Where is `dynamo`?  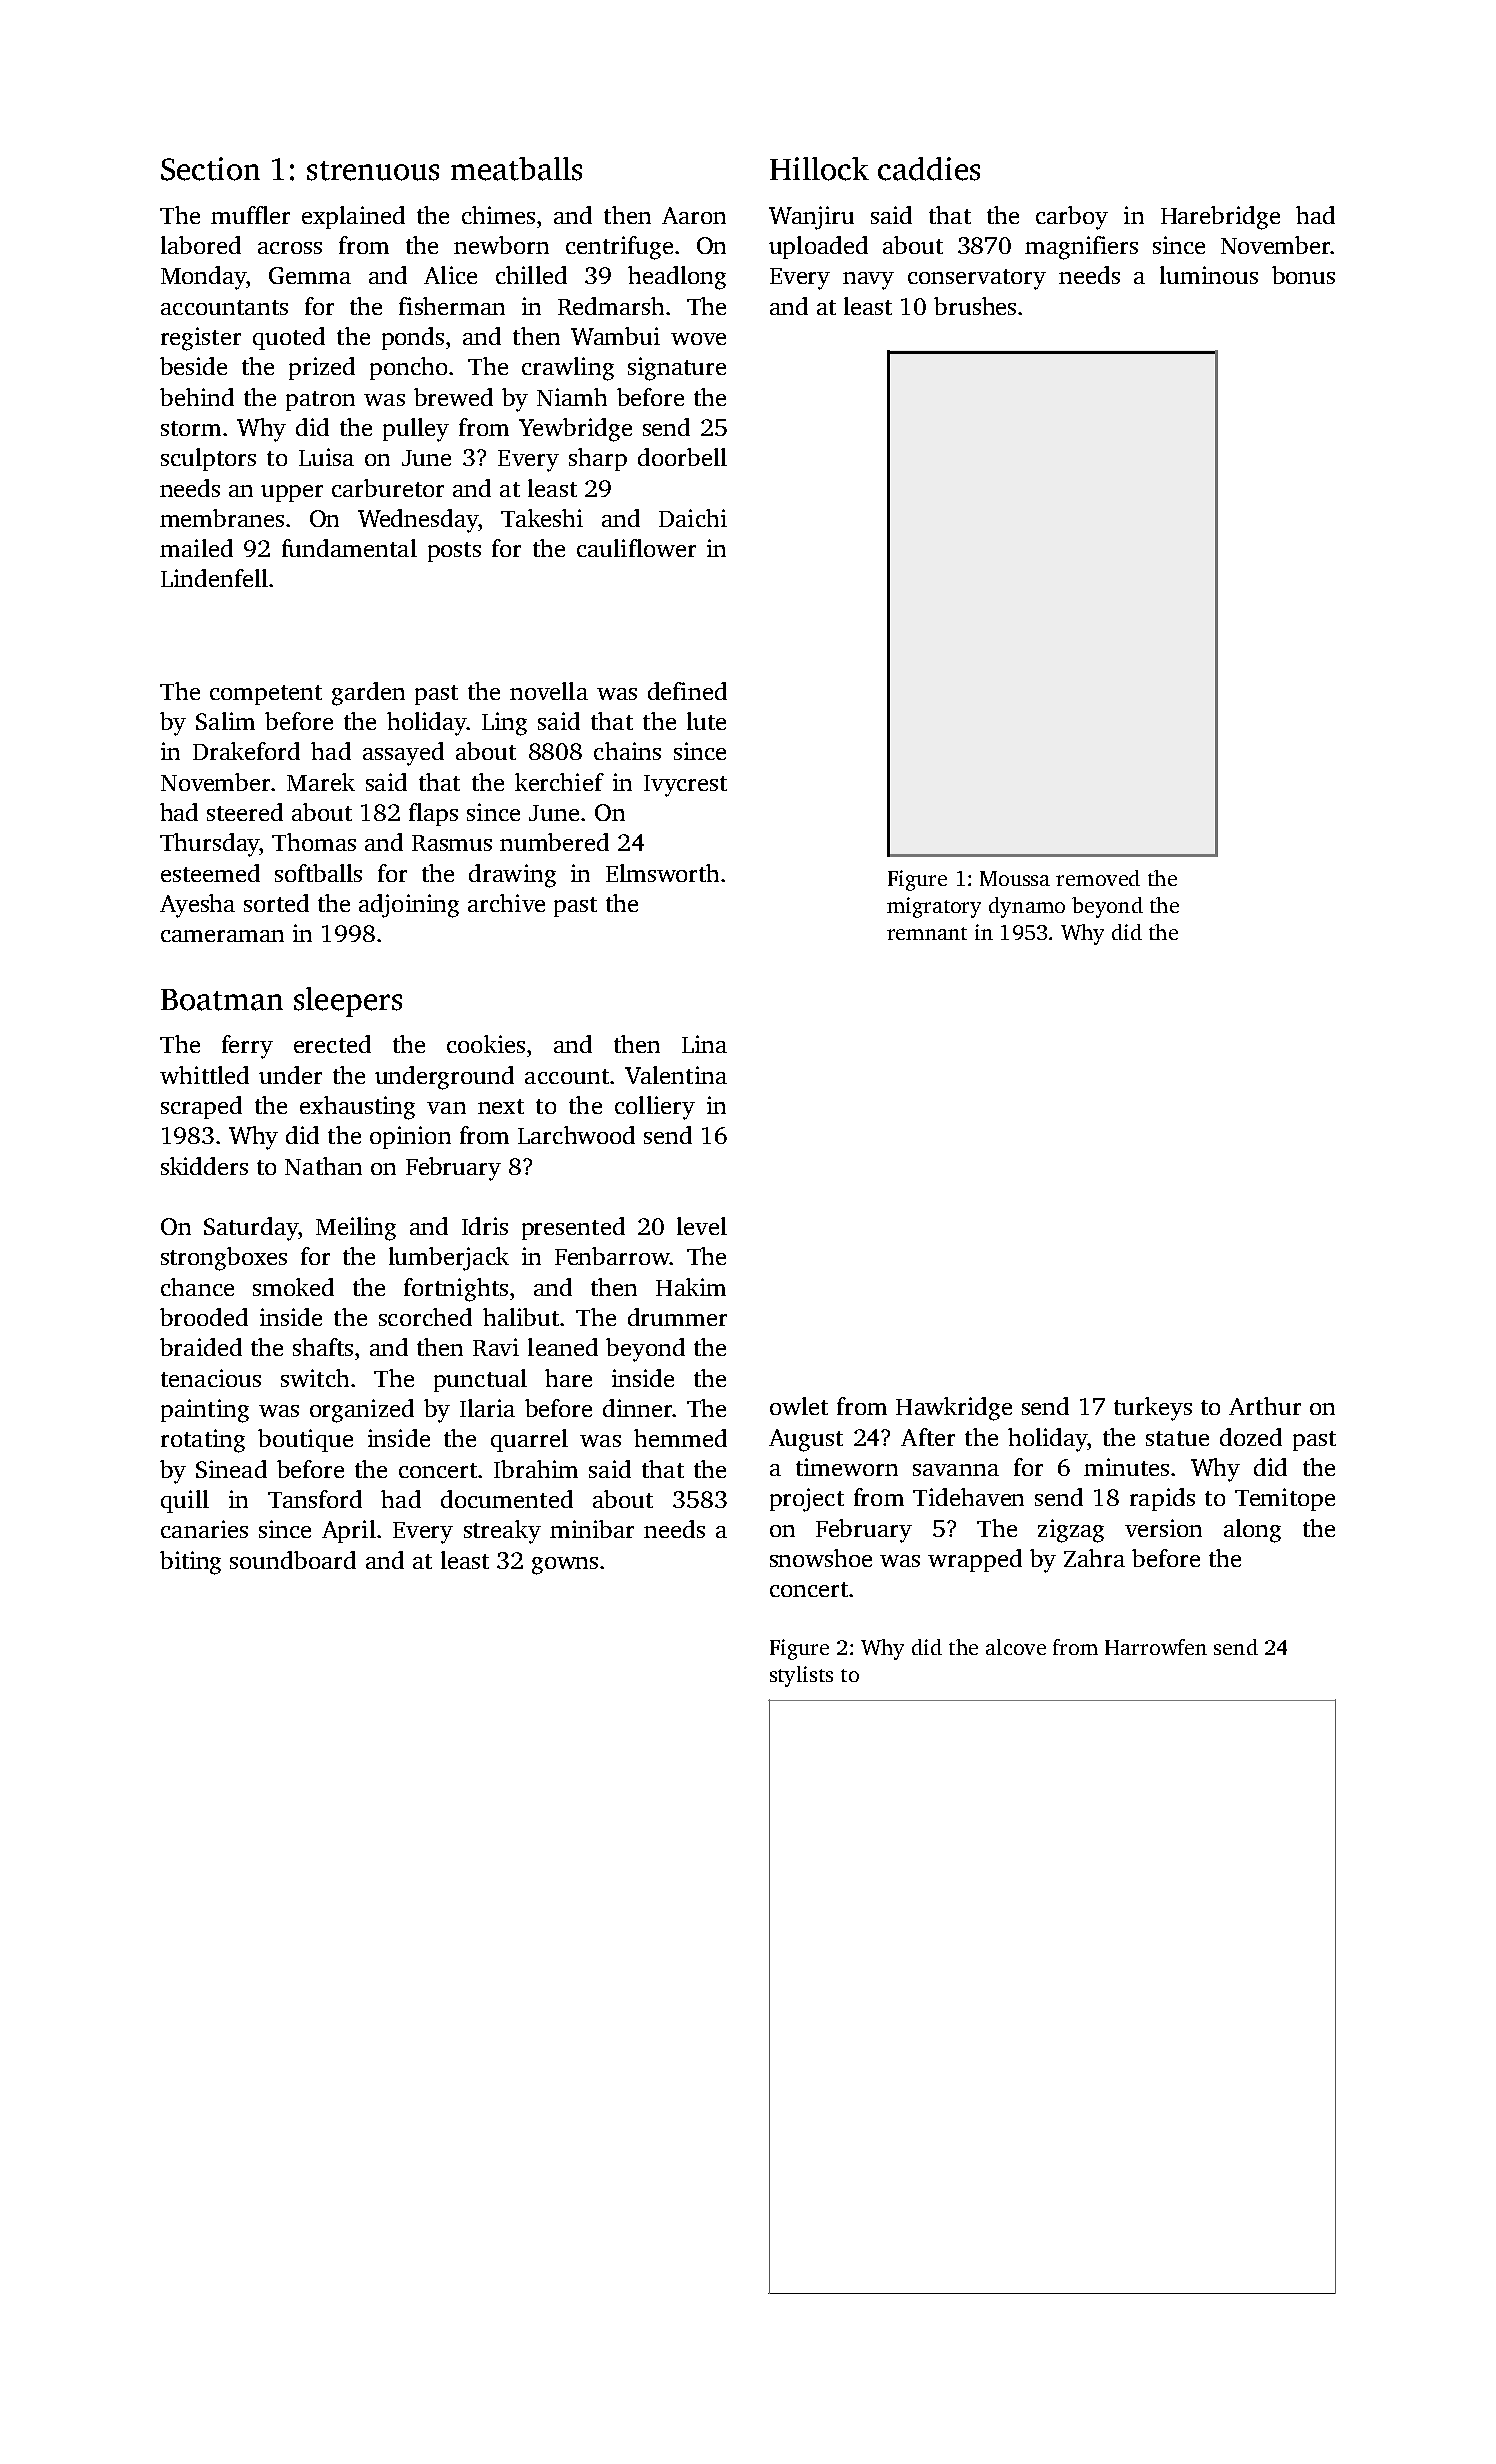
dynamo is located at coordinates (1027, 907).
